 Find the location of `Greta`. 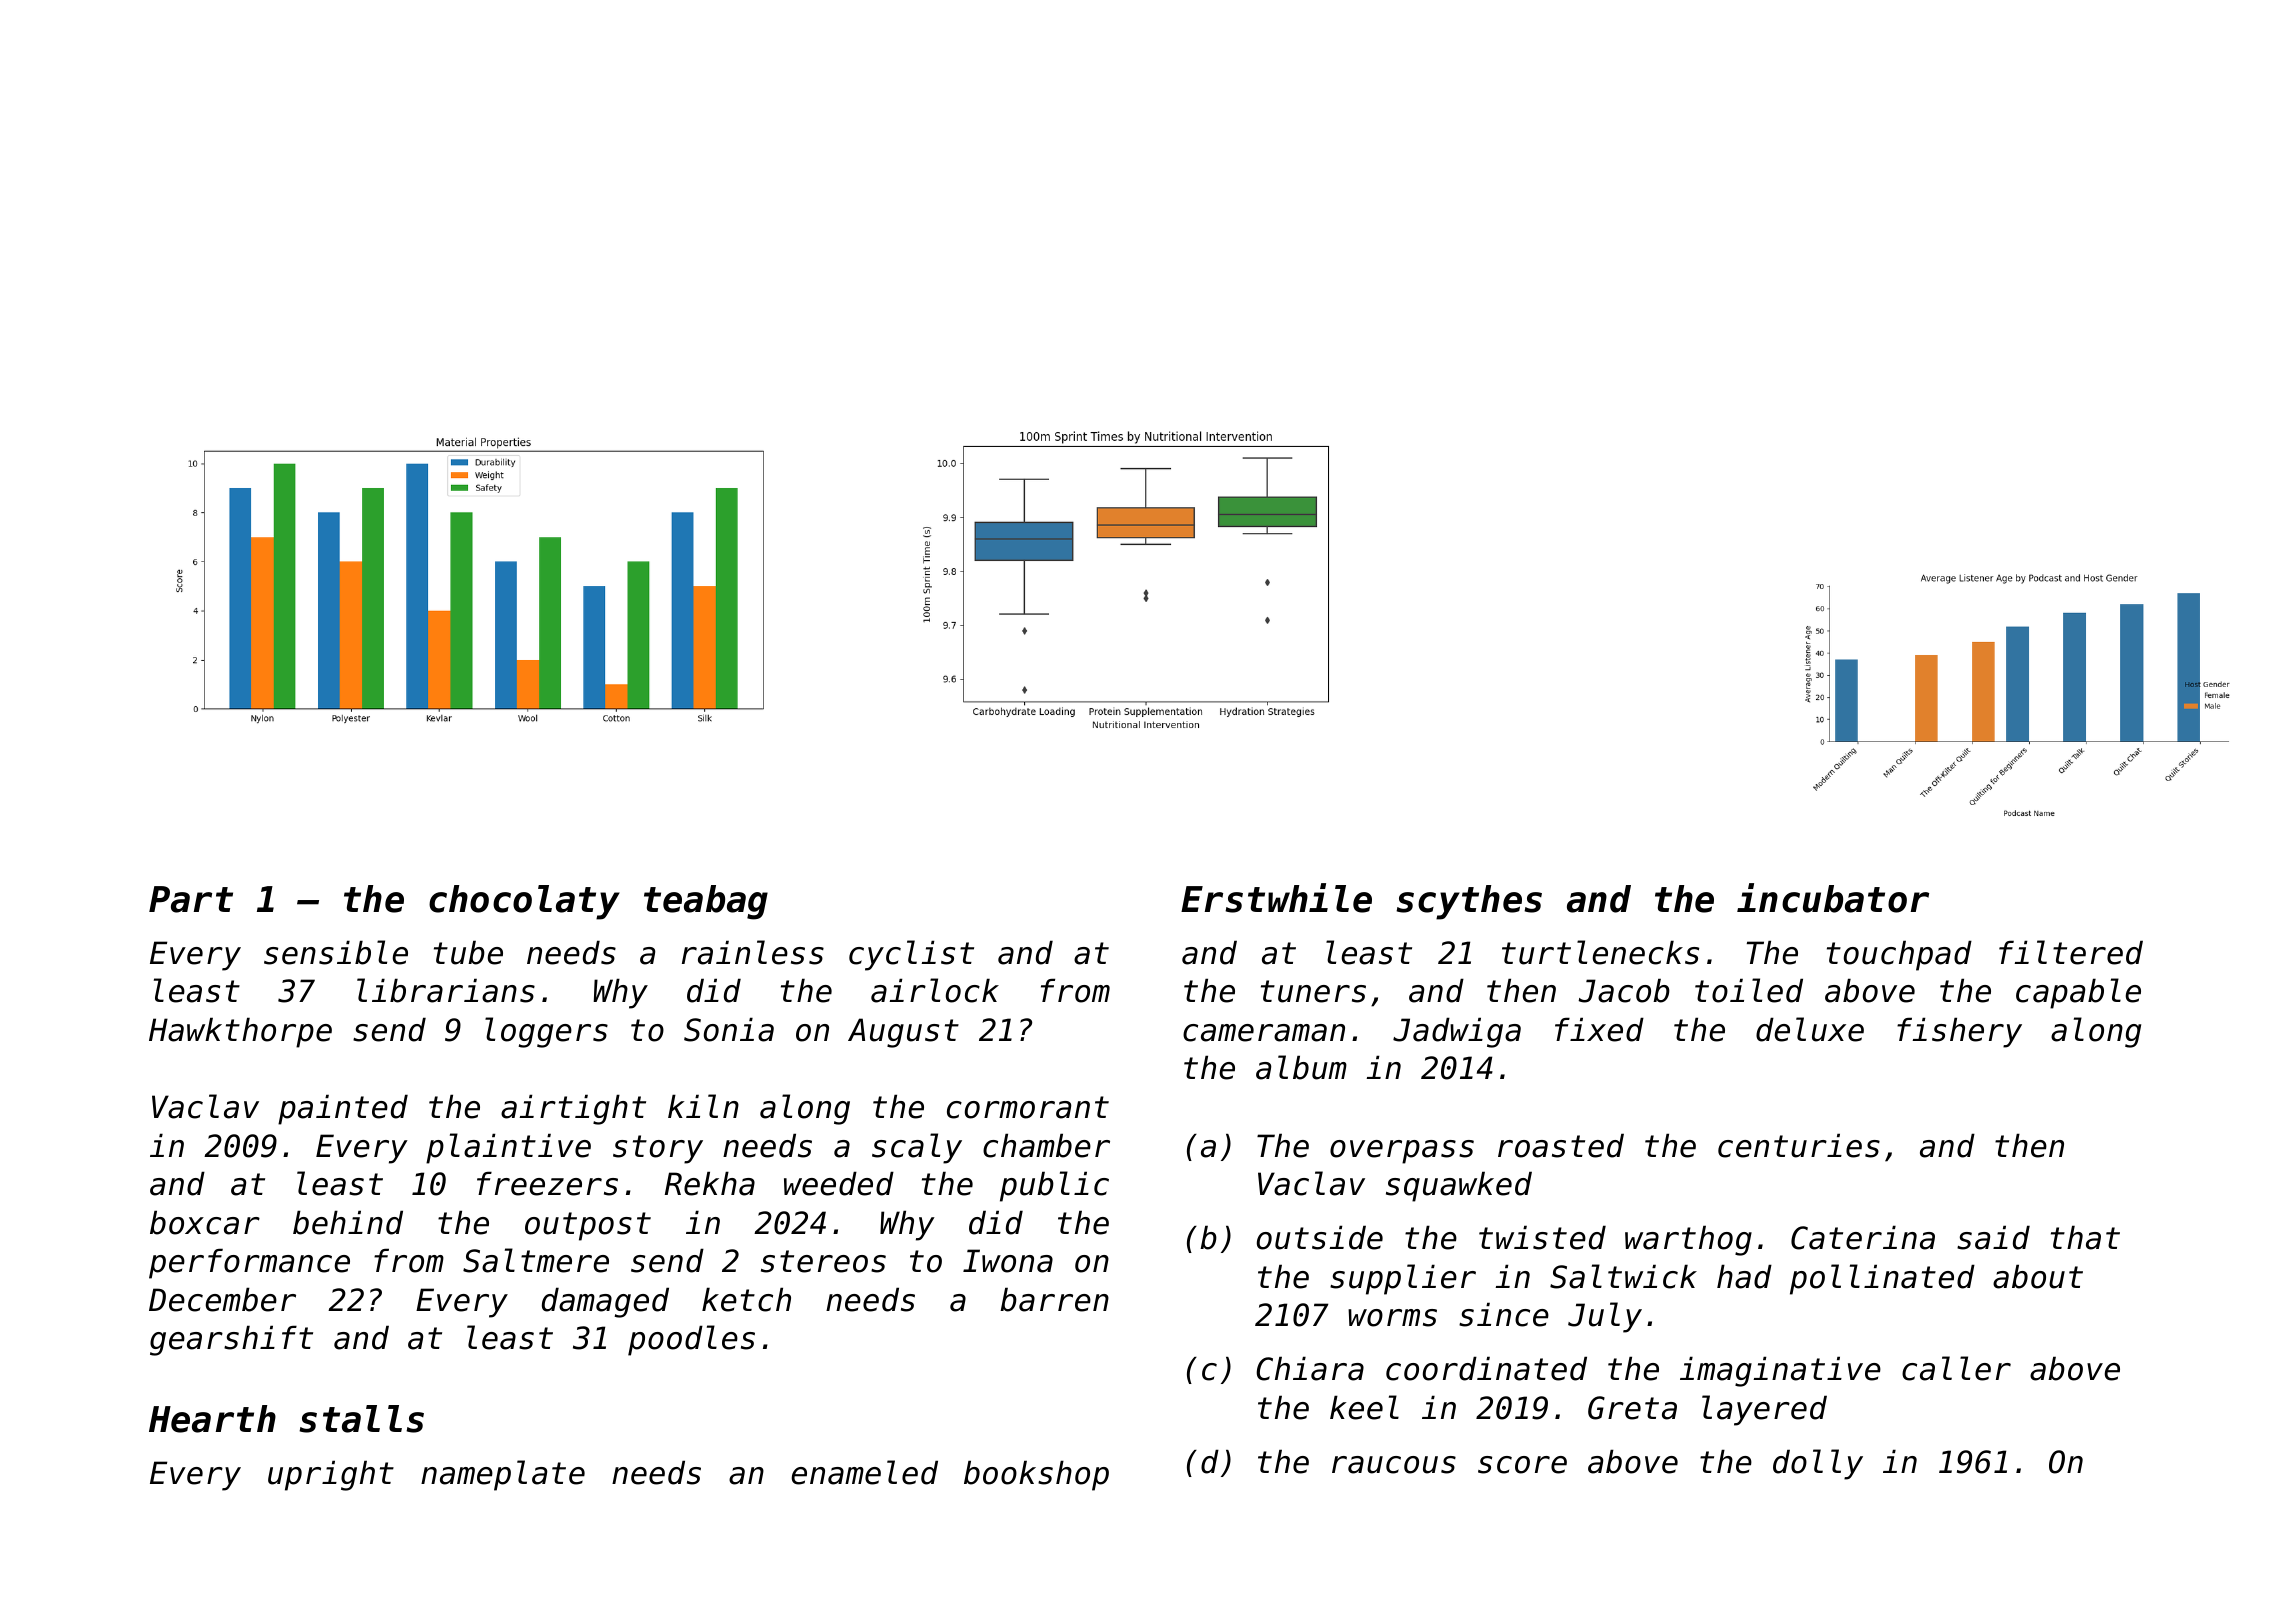

Greta is located at coordinates (1632, 1408).
